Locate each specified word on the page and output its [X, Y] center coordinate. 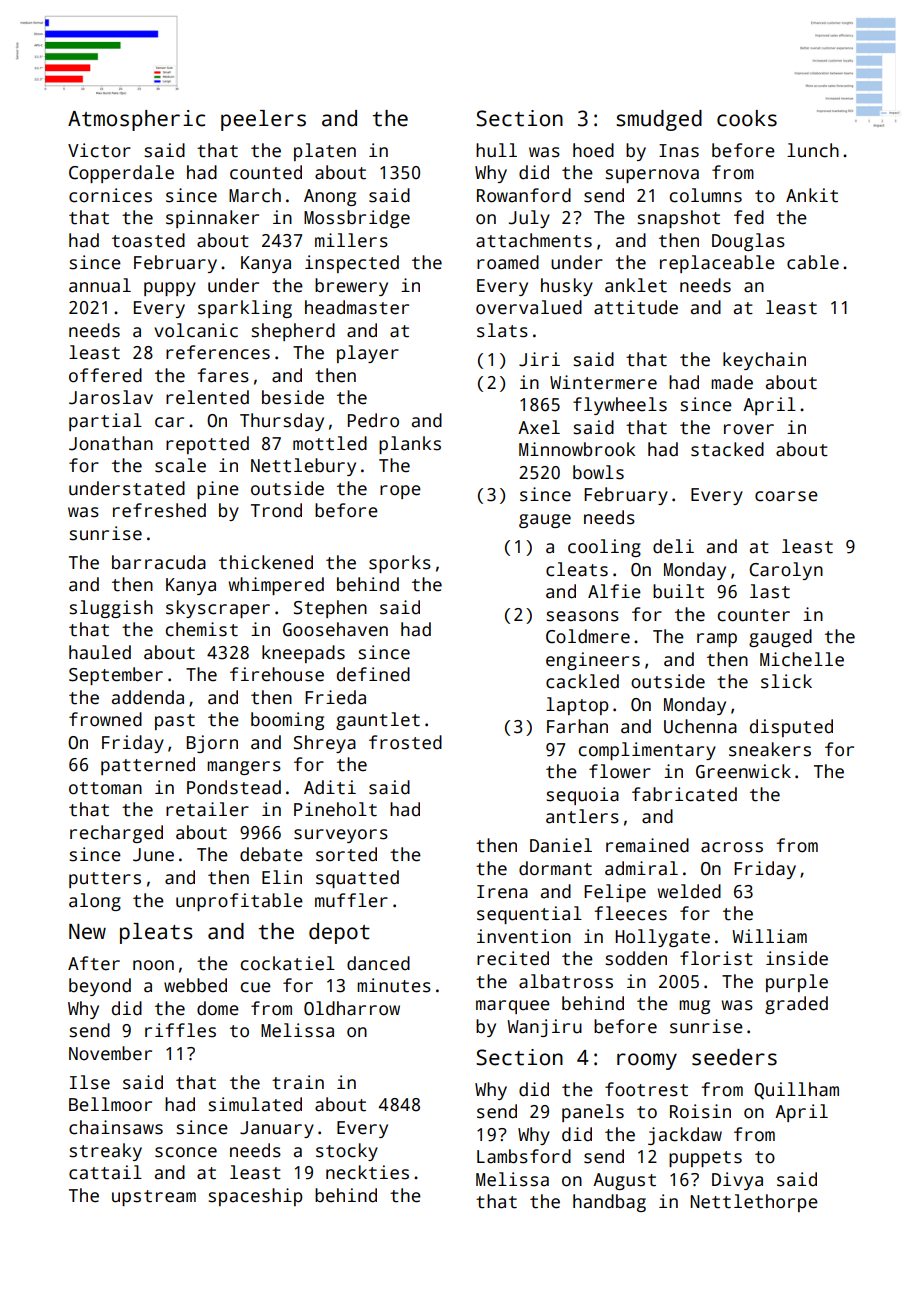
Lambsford [524, 1156]
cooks [747, 118]
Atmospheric [136, 120]
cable [813, 262]
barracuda [159, 562]
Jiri [539, 359]
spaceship [256, 1197]
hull [496, 150]
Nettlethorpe [754, 1203]
